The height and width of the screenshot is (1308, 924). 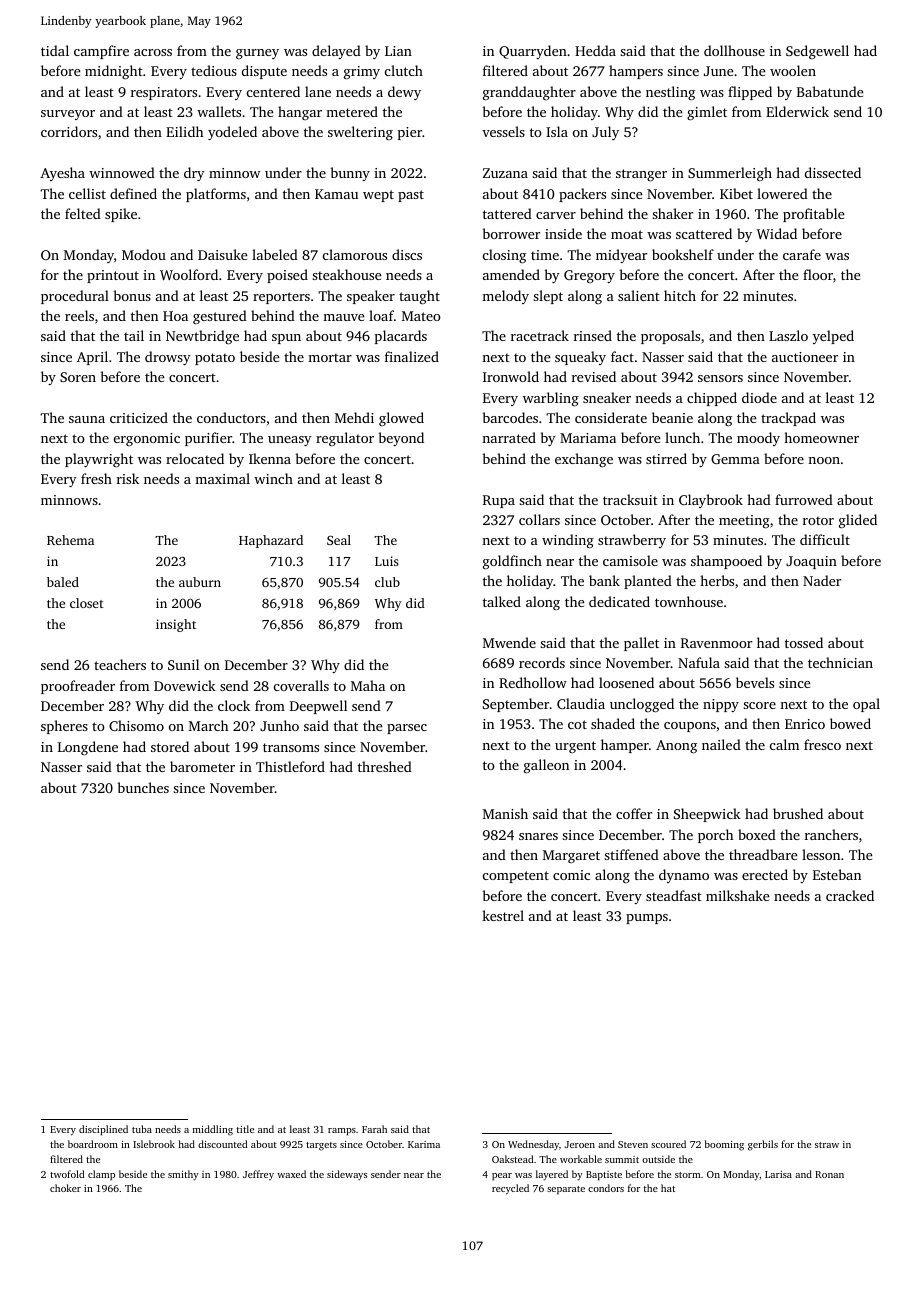 What do you see at coordinates (183, 1175) in the screenshot?
I see `smithy` at bounding box center [183, 1175].
